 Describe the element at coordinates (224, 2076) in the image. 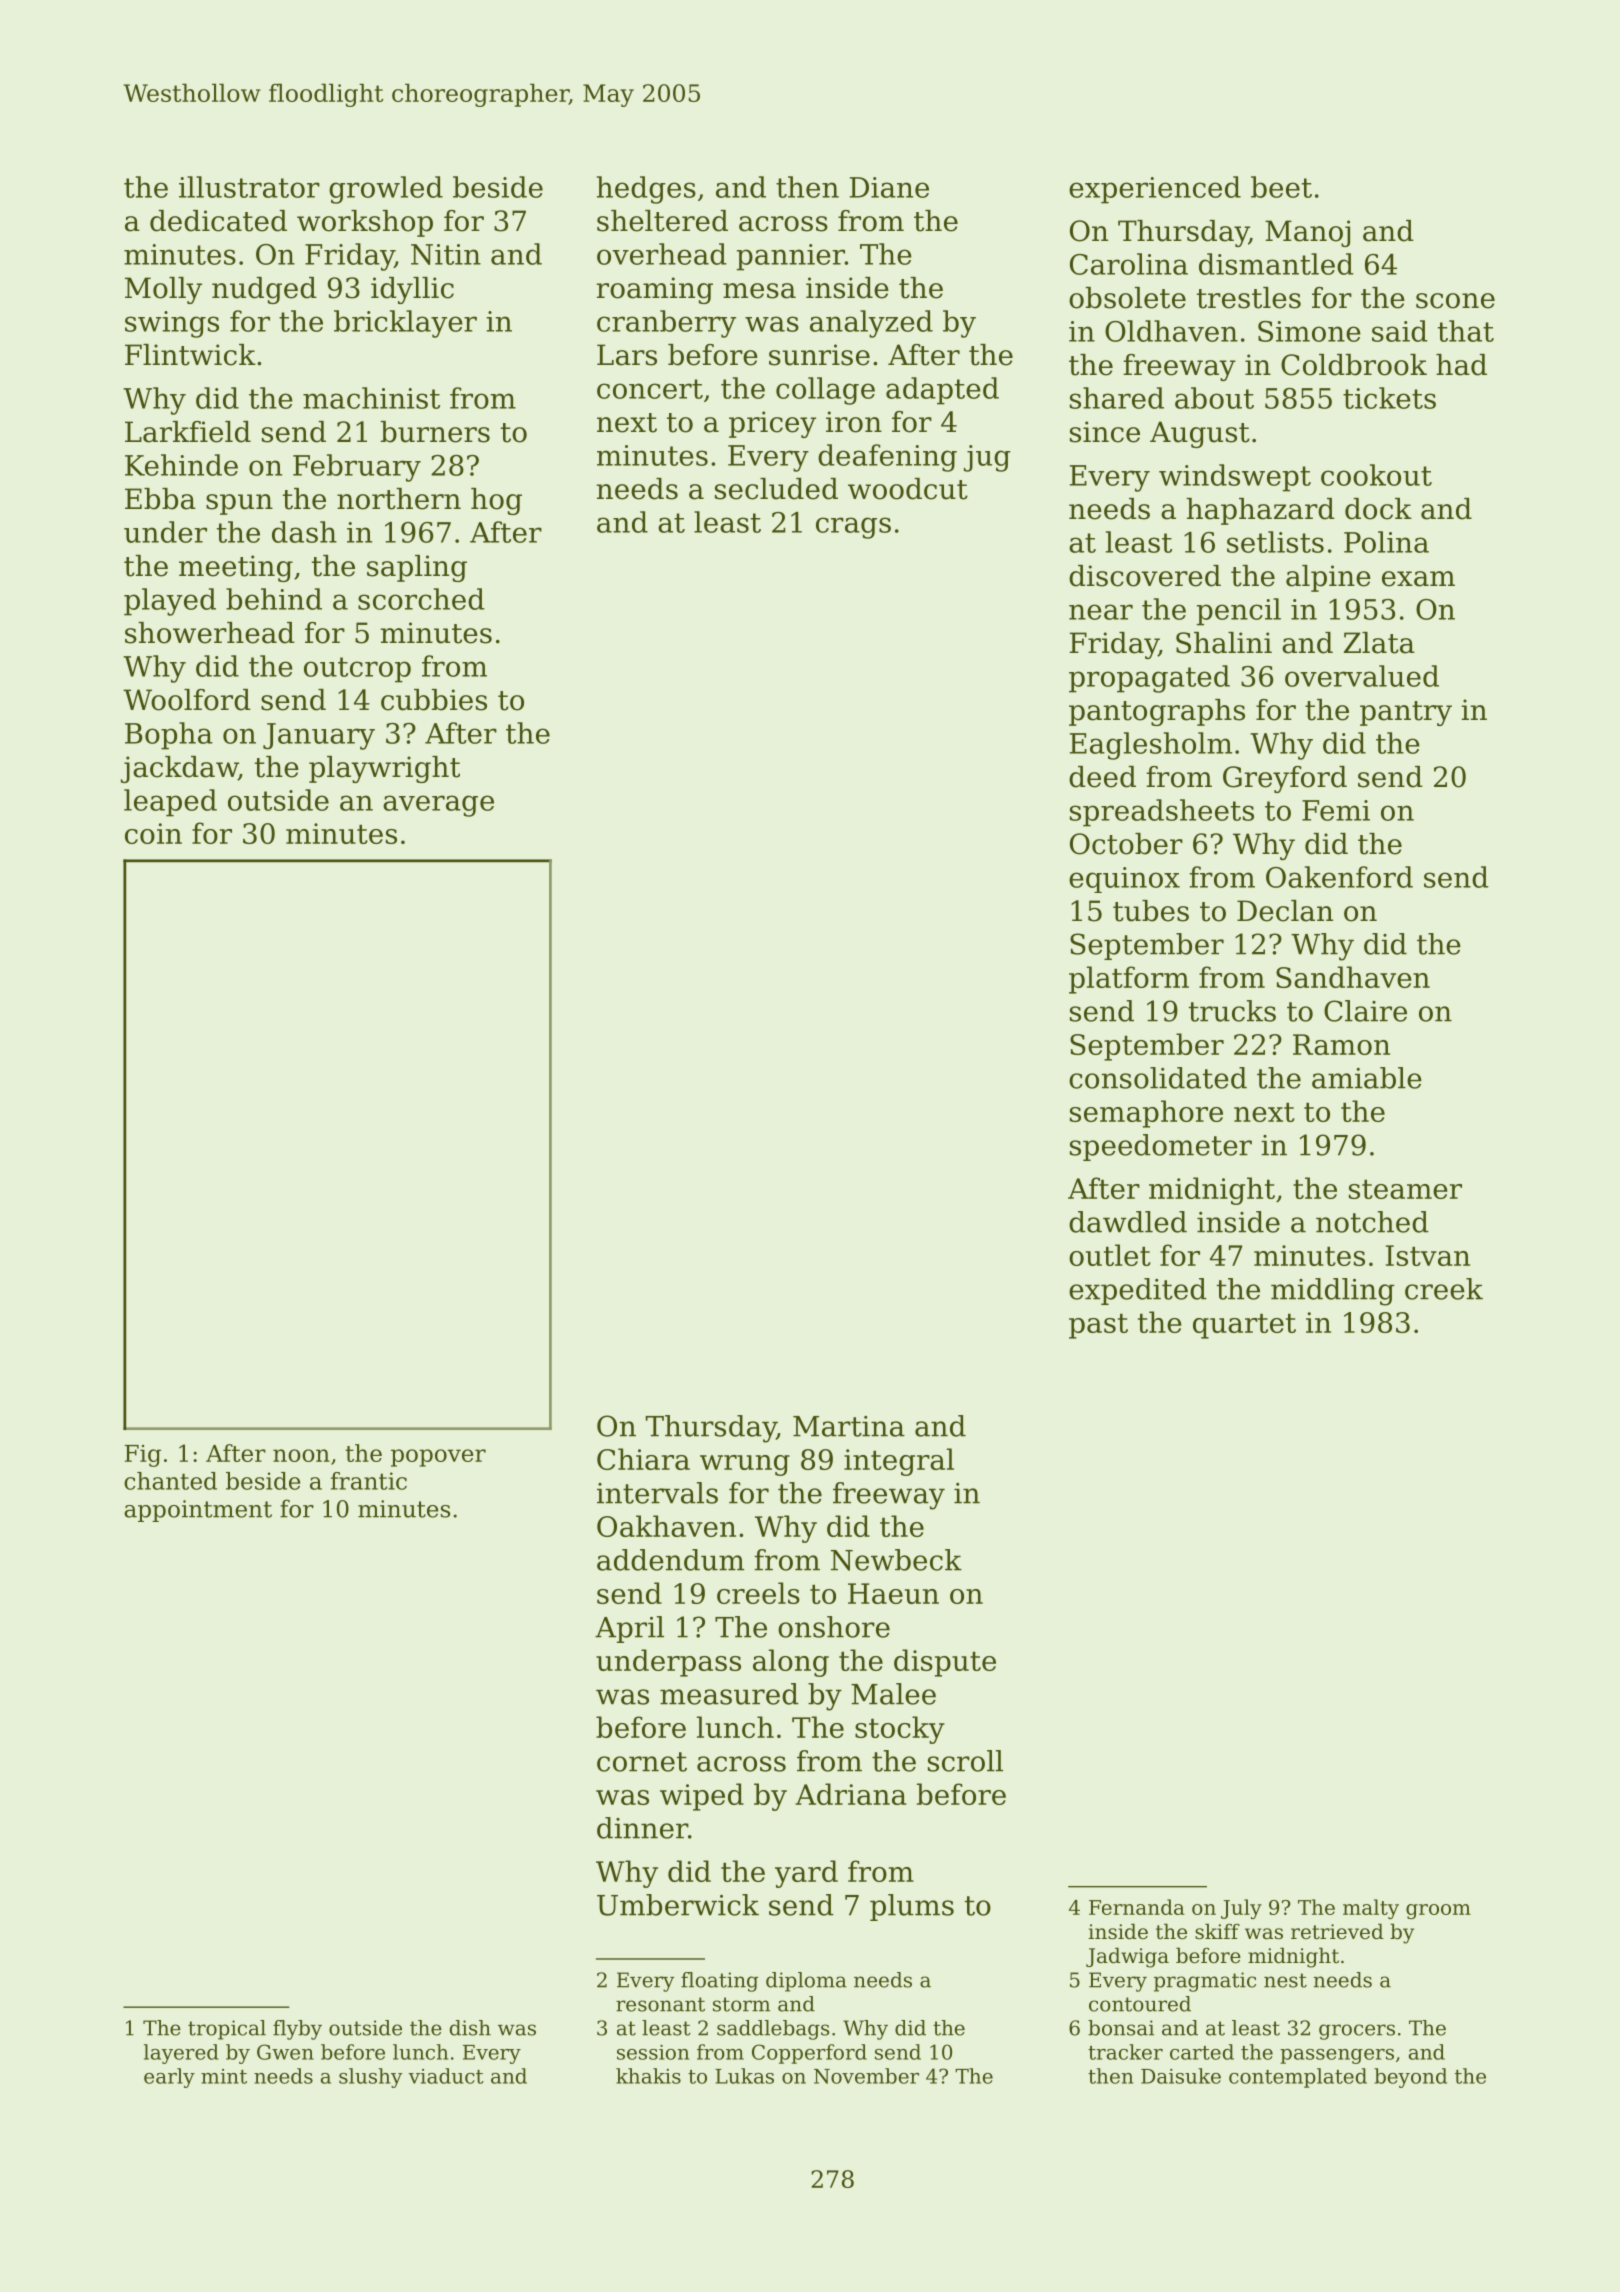

I see `mint` at that location.
